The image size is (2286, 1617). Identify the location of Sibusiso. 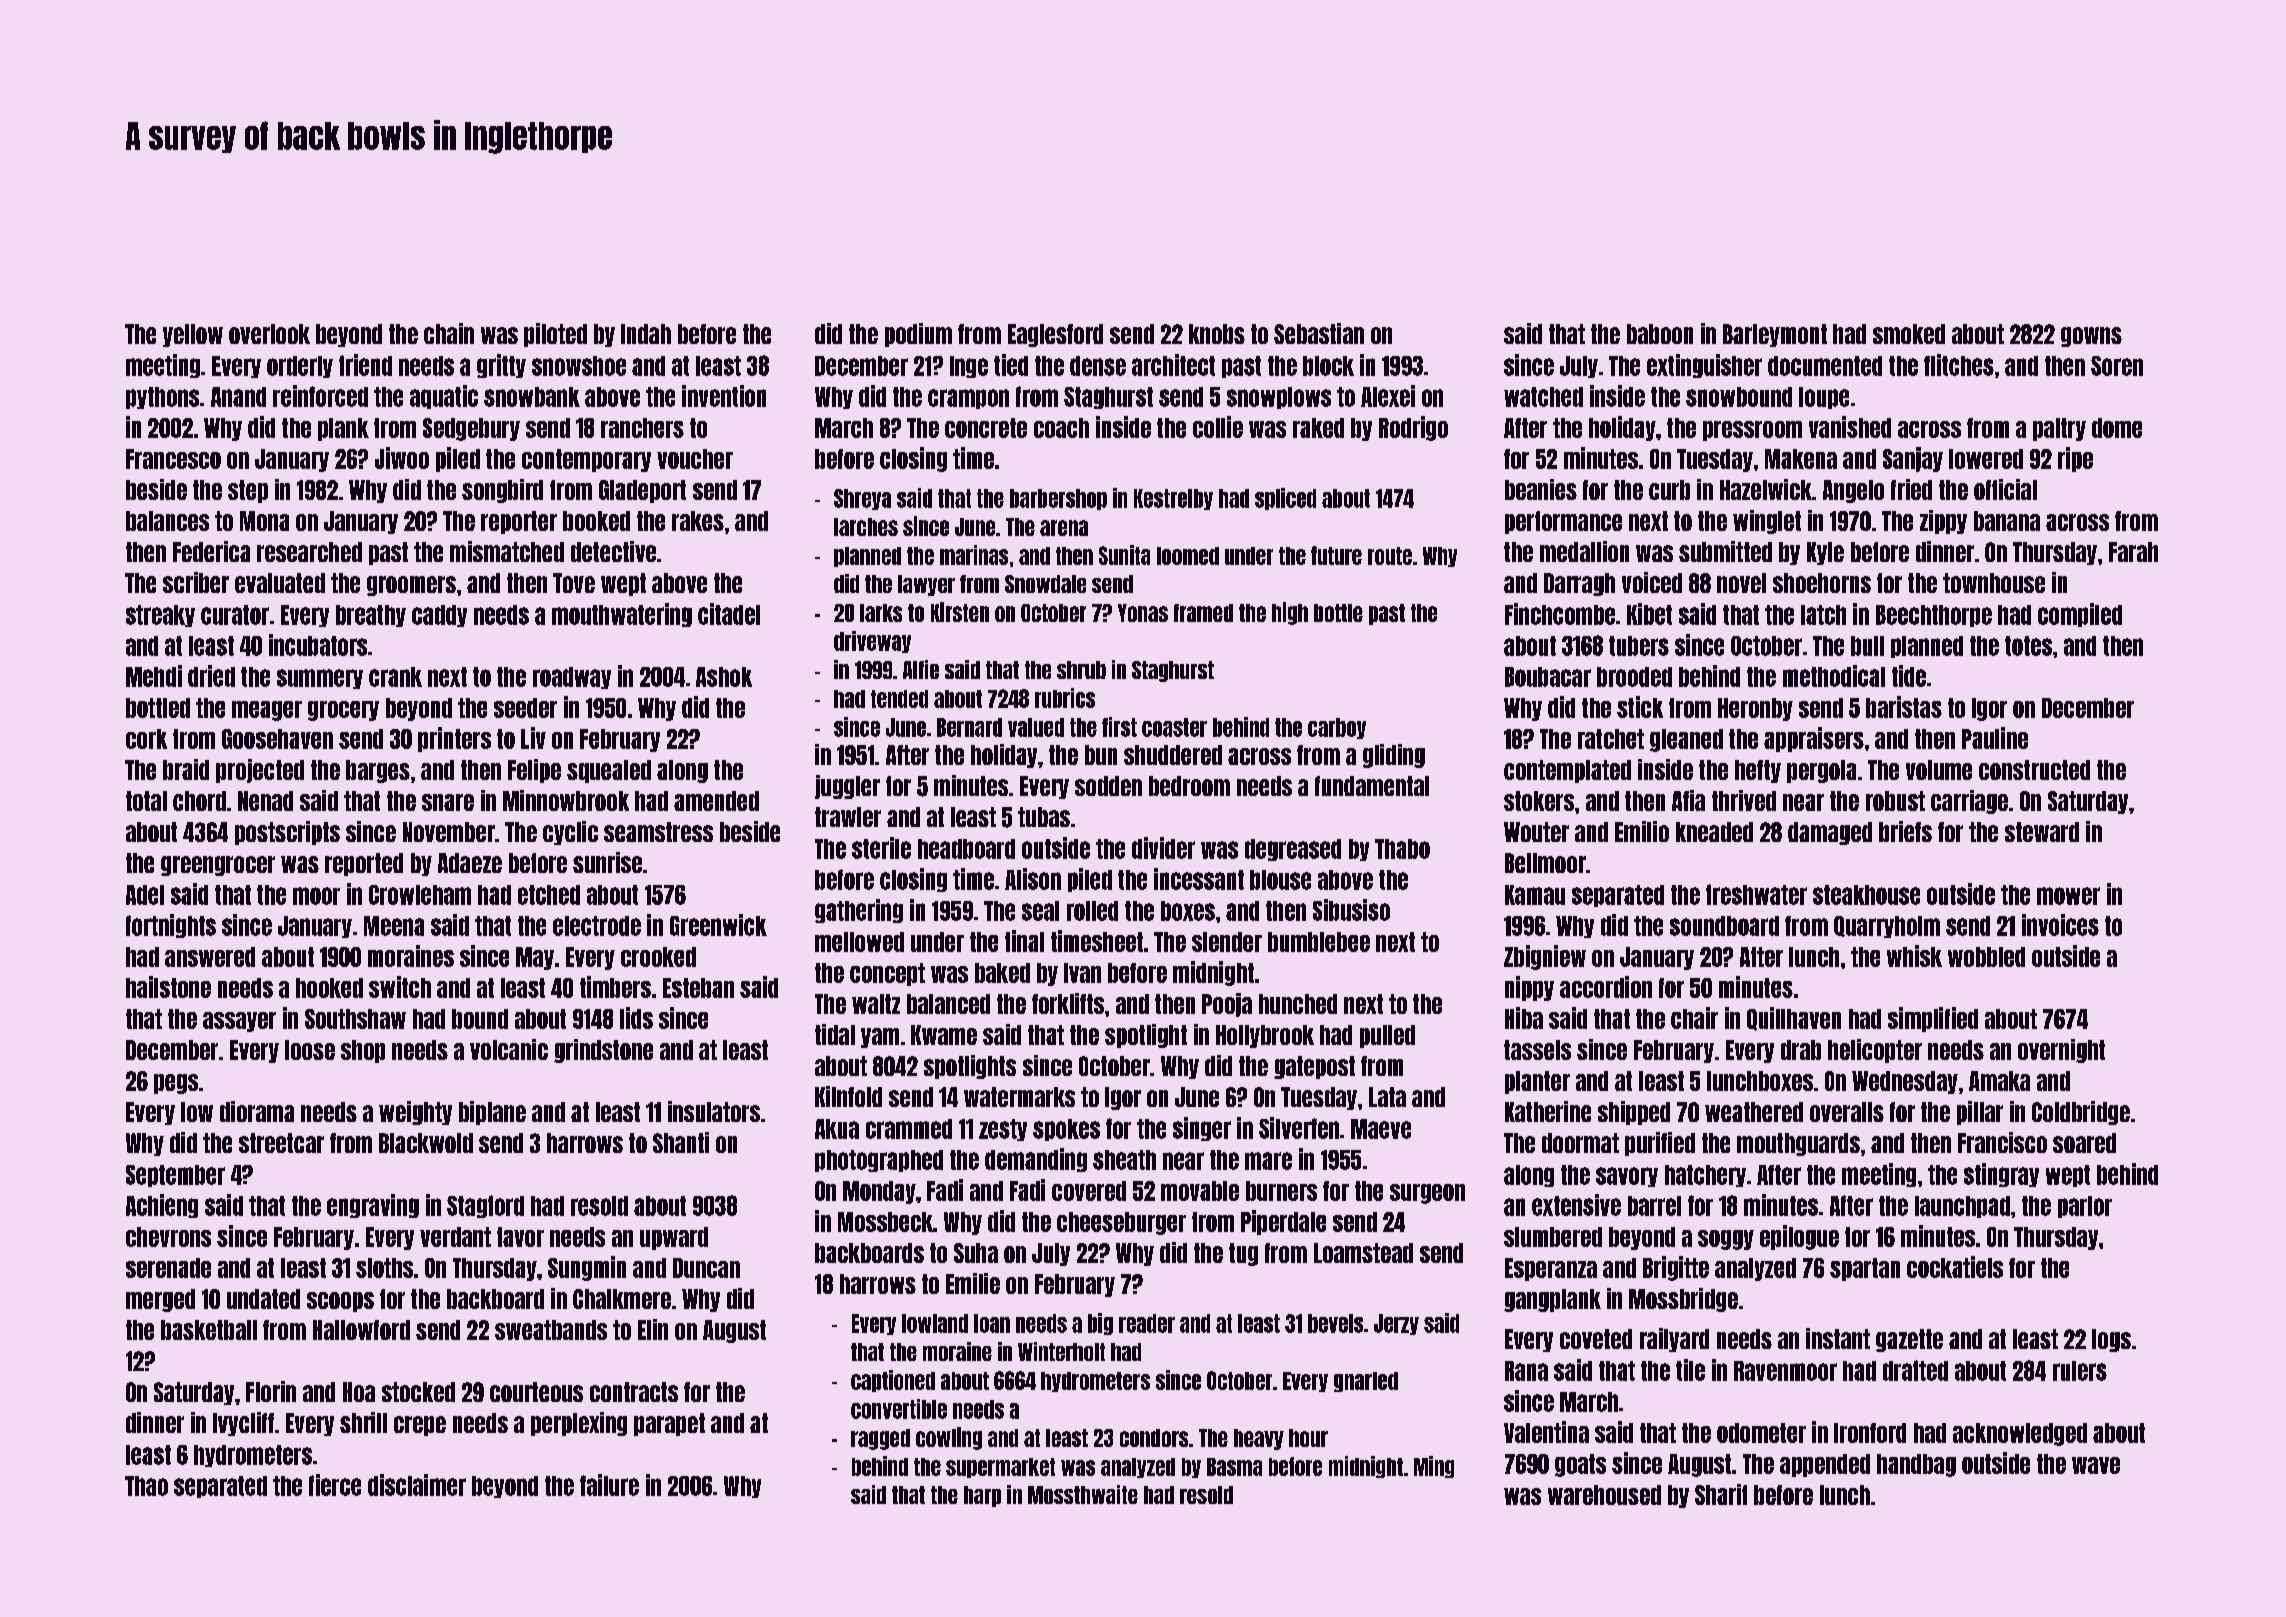
(1351, 910).
